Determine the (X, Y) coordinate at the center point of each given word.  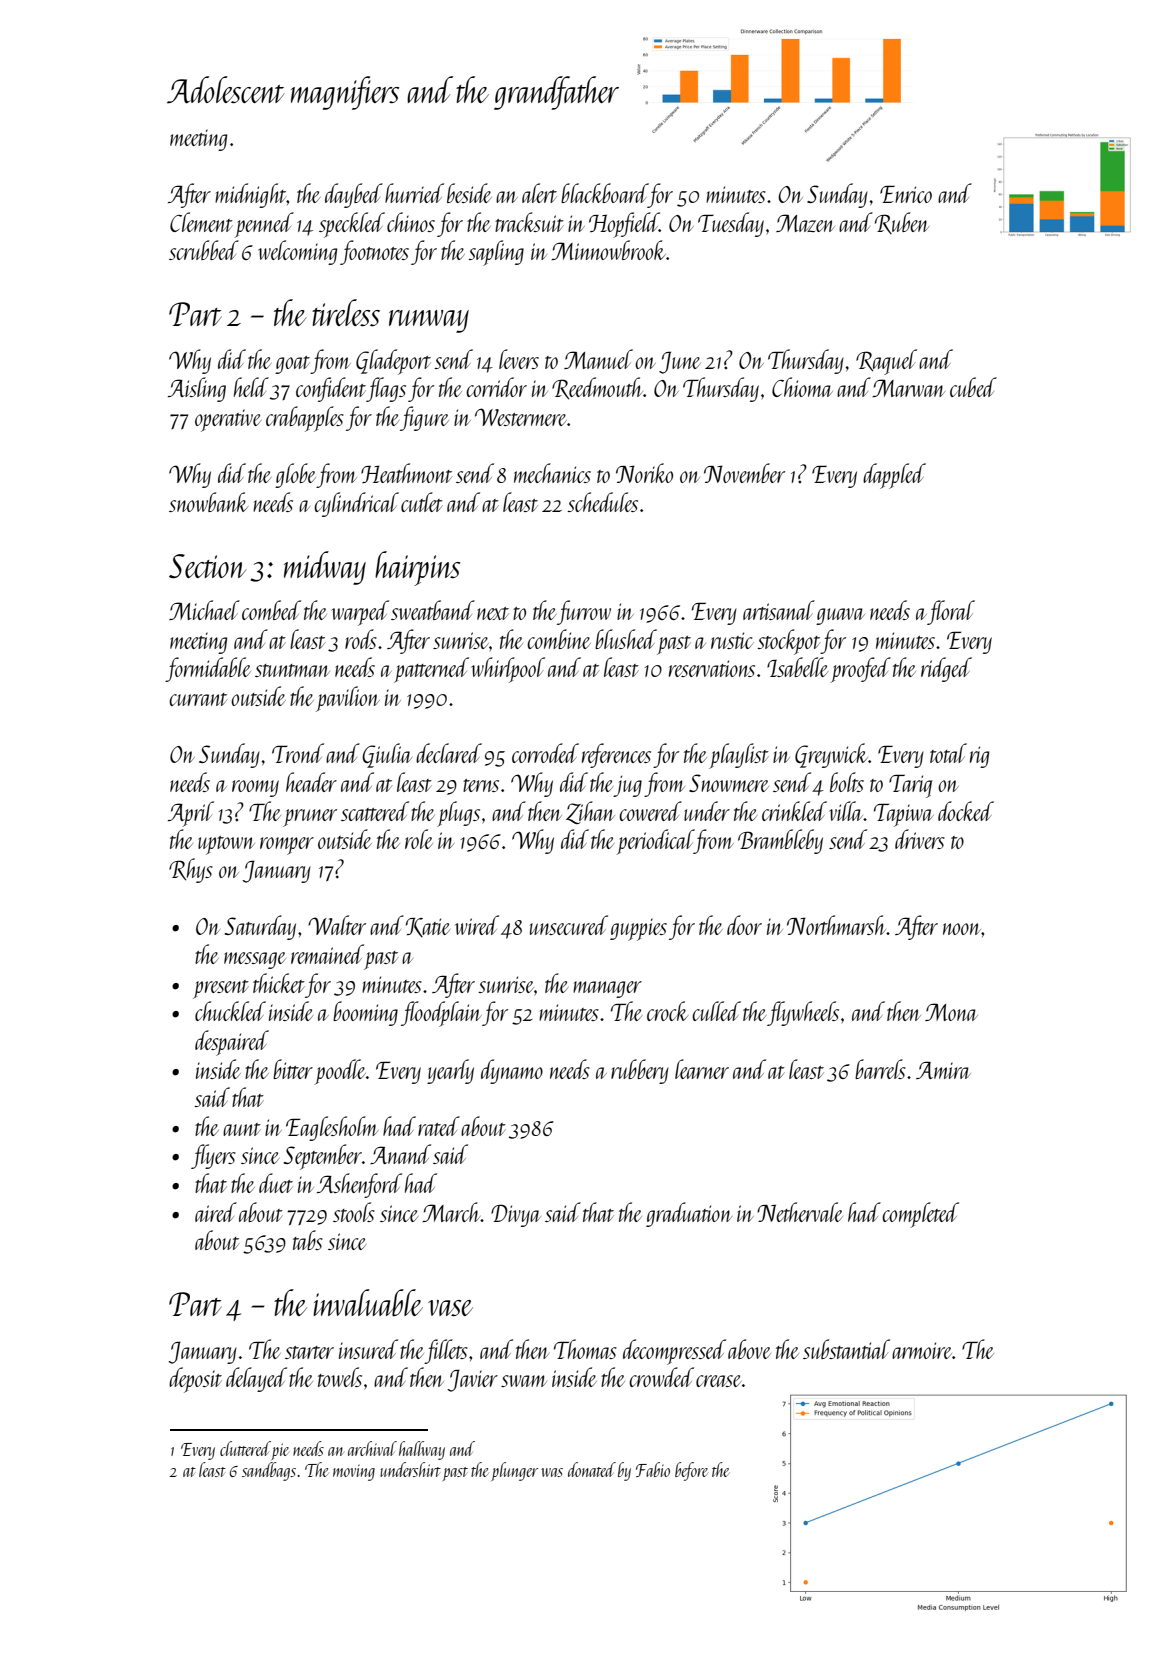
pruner (310, 818)
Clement (201, 222)
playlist (739, 756)
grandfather (556, 93)
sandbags (269, 1471)
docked (966, 811)
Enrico (906, 194)
